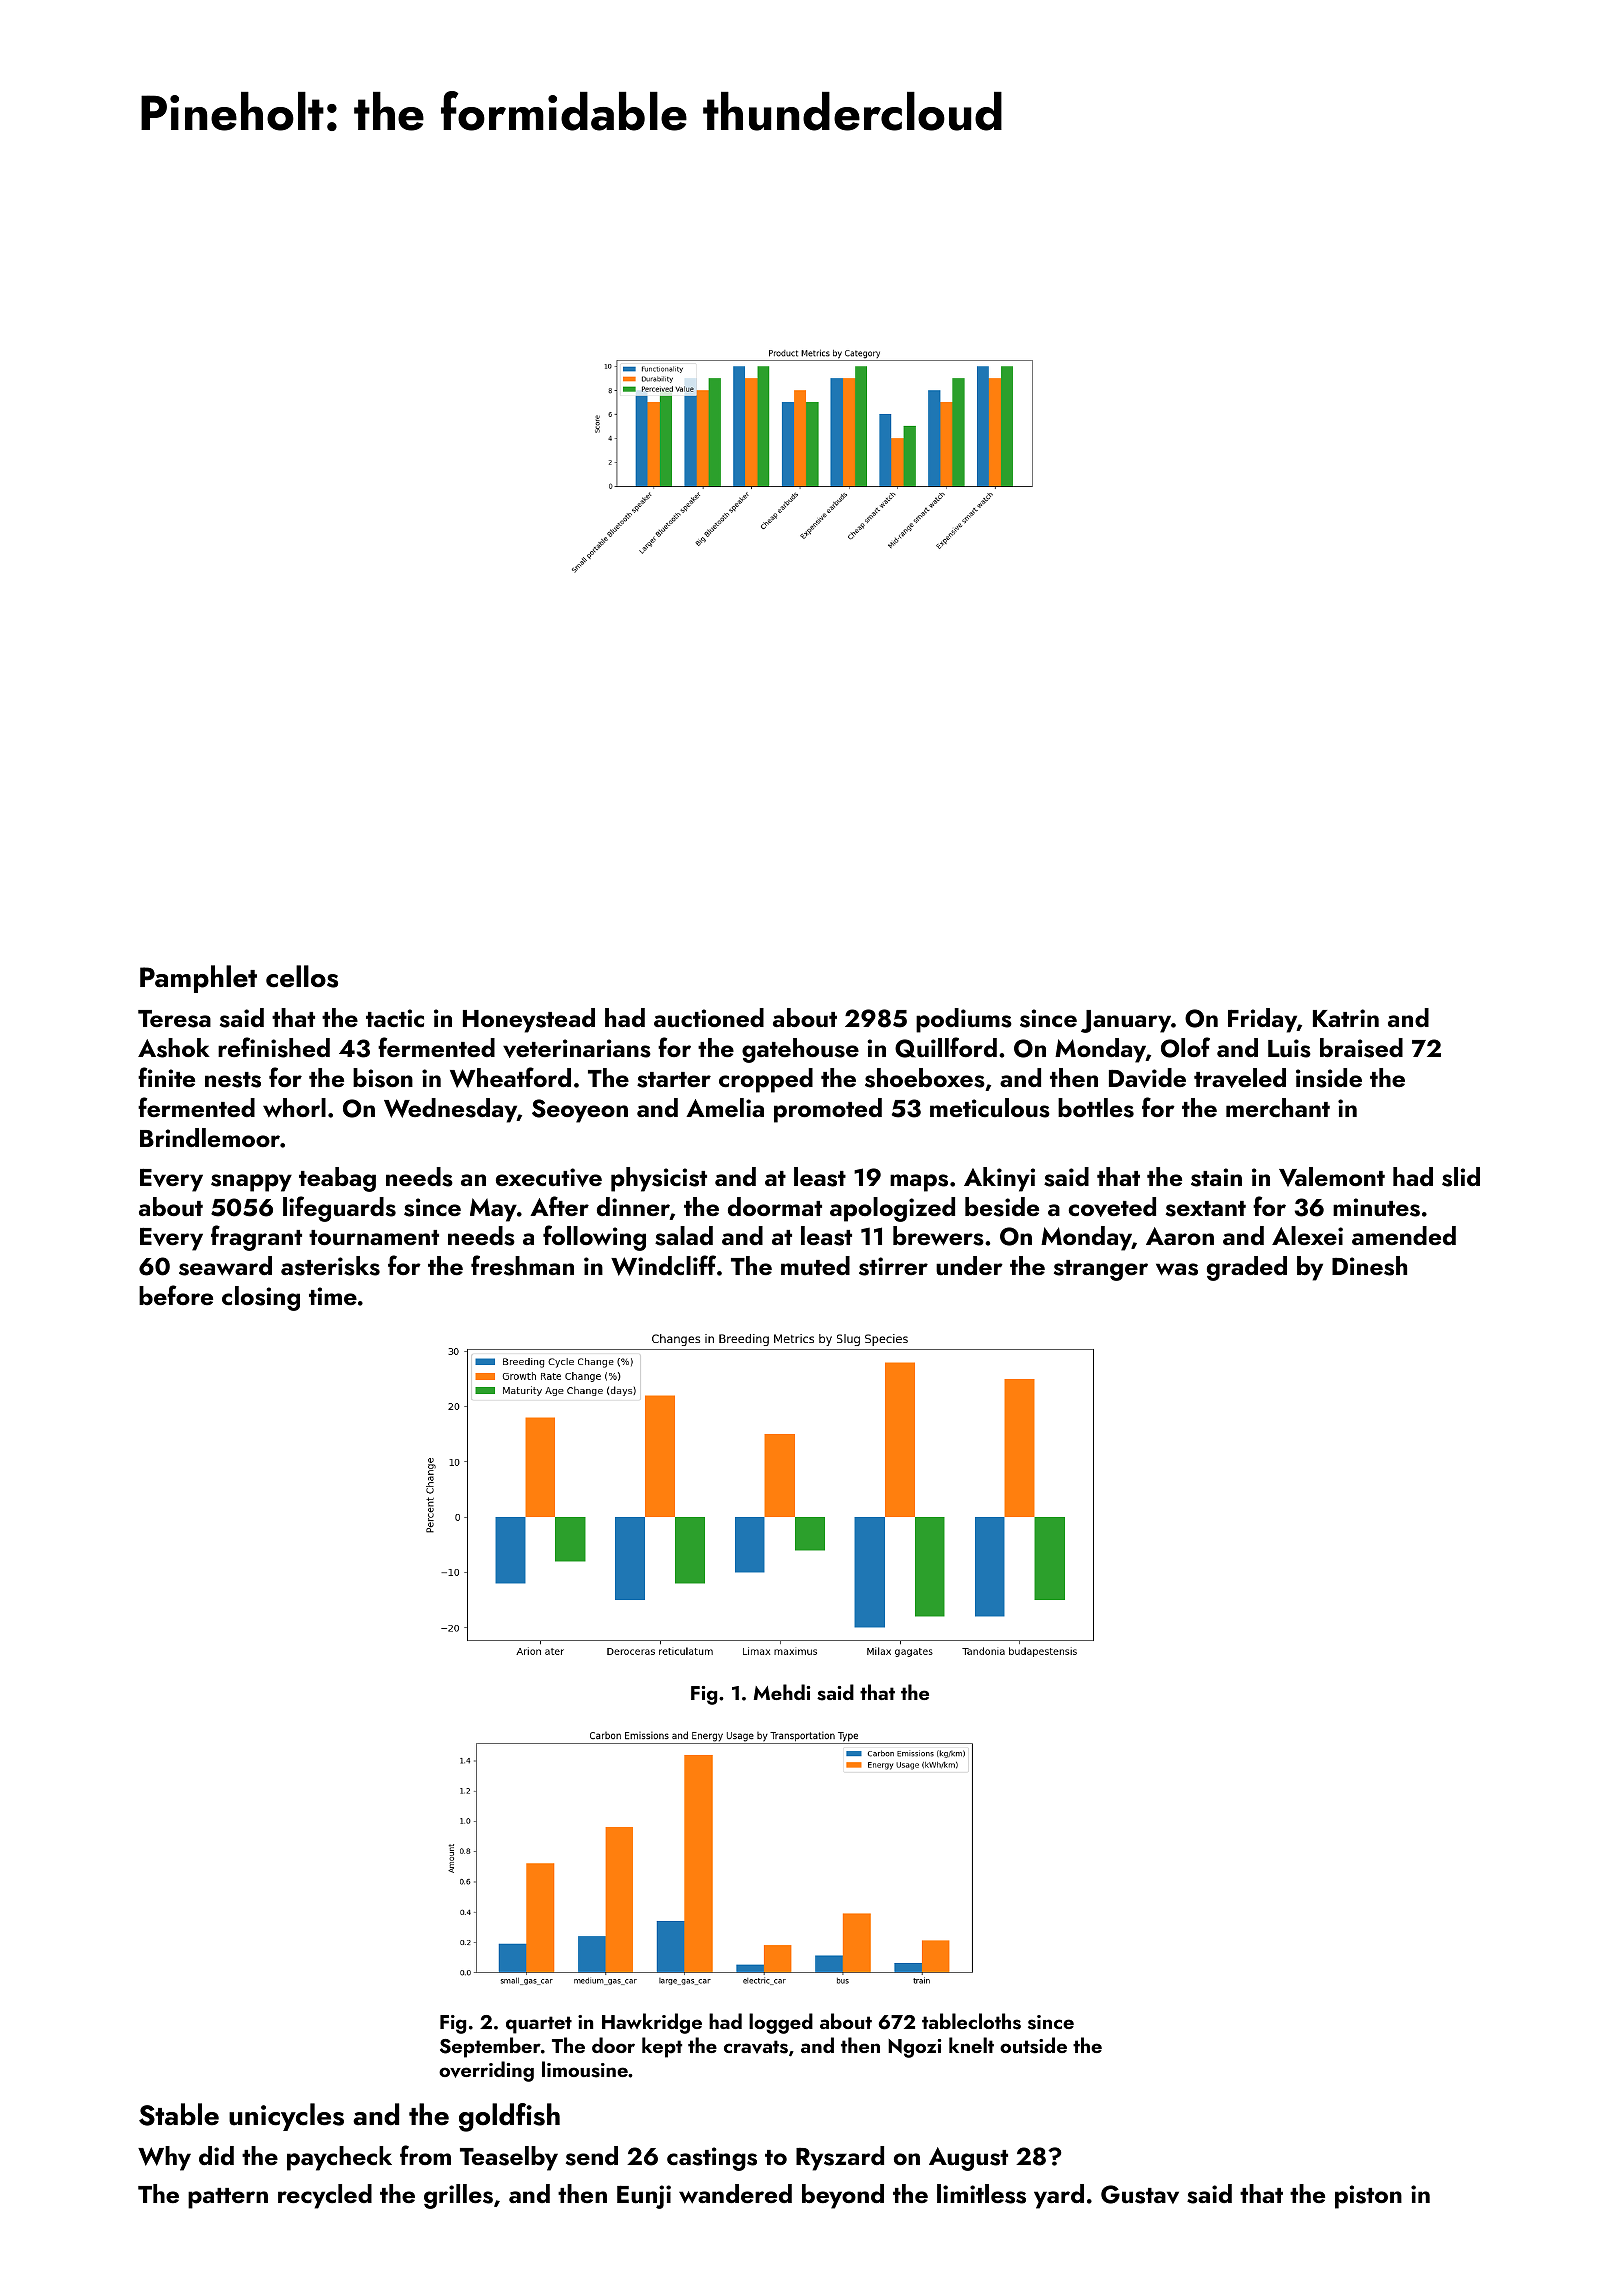 This page has width=1620, height=2292. What do you see at coordinates (228, 2198) in the page?
I see `pattern` at bounding box center [228, 2198].
